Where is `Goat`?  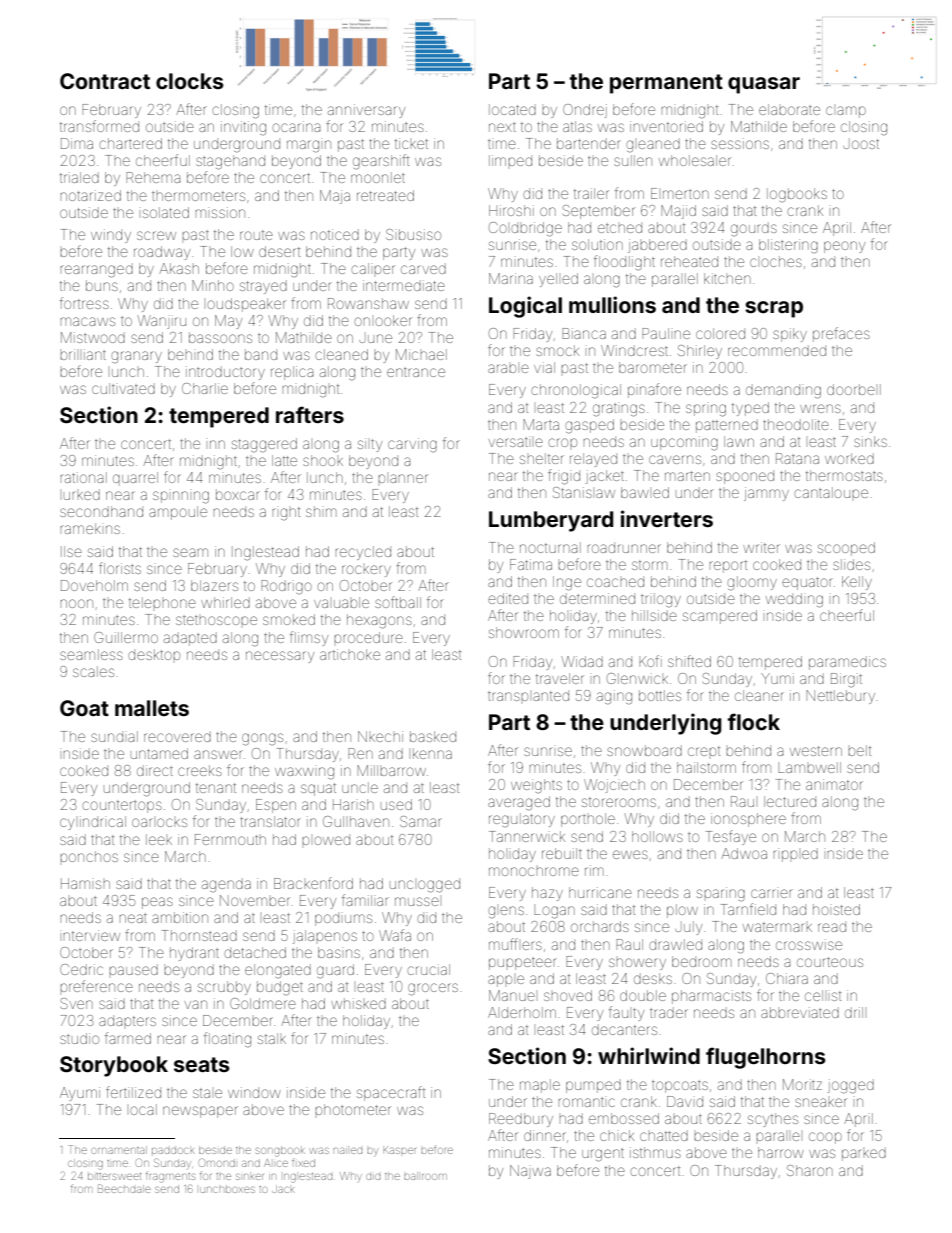 Goat is located at coordinates (84, 708).
